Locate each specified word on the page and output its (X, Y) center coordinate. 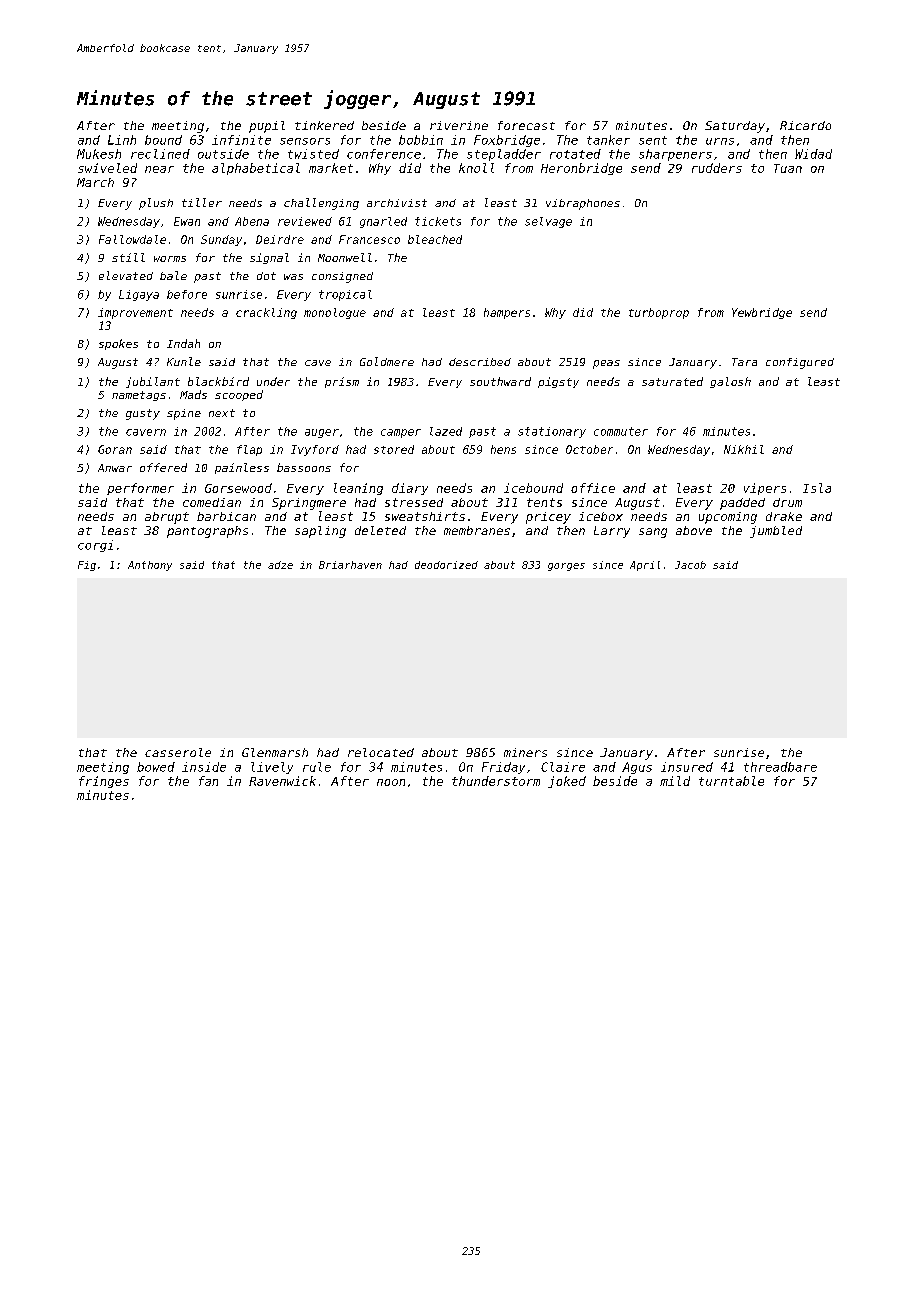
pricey (548, 518)
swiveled (107, 168)
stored (394, 449)
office (593, 488)
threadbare (780, 767)
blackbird (218, 381)
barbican (226, 516)
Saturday (735, 127)
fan (208, 781)
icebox (601, 516)
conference (384, 154)
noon (391, 782)
